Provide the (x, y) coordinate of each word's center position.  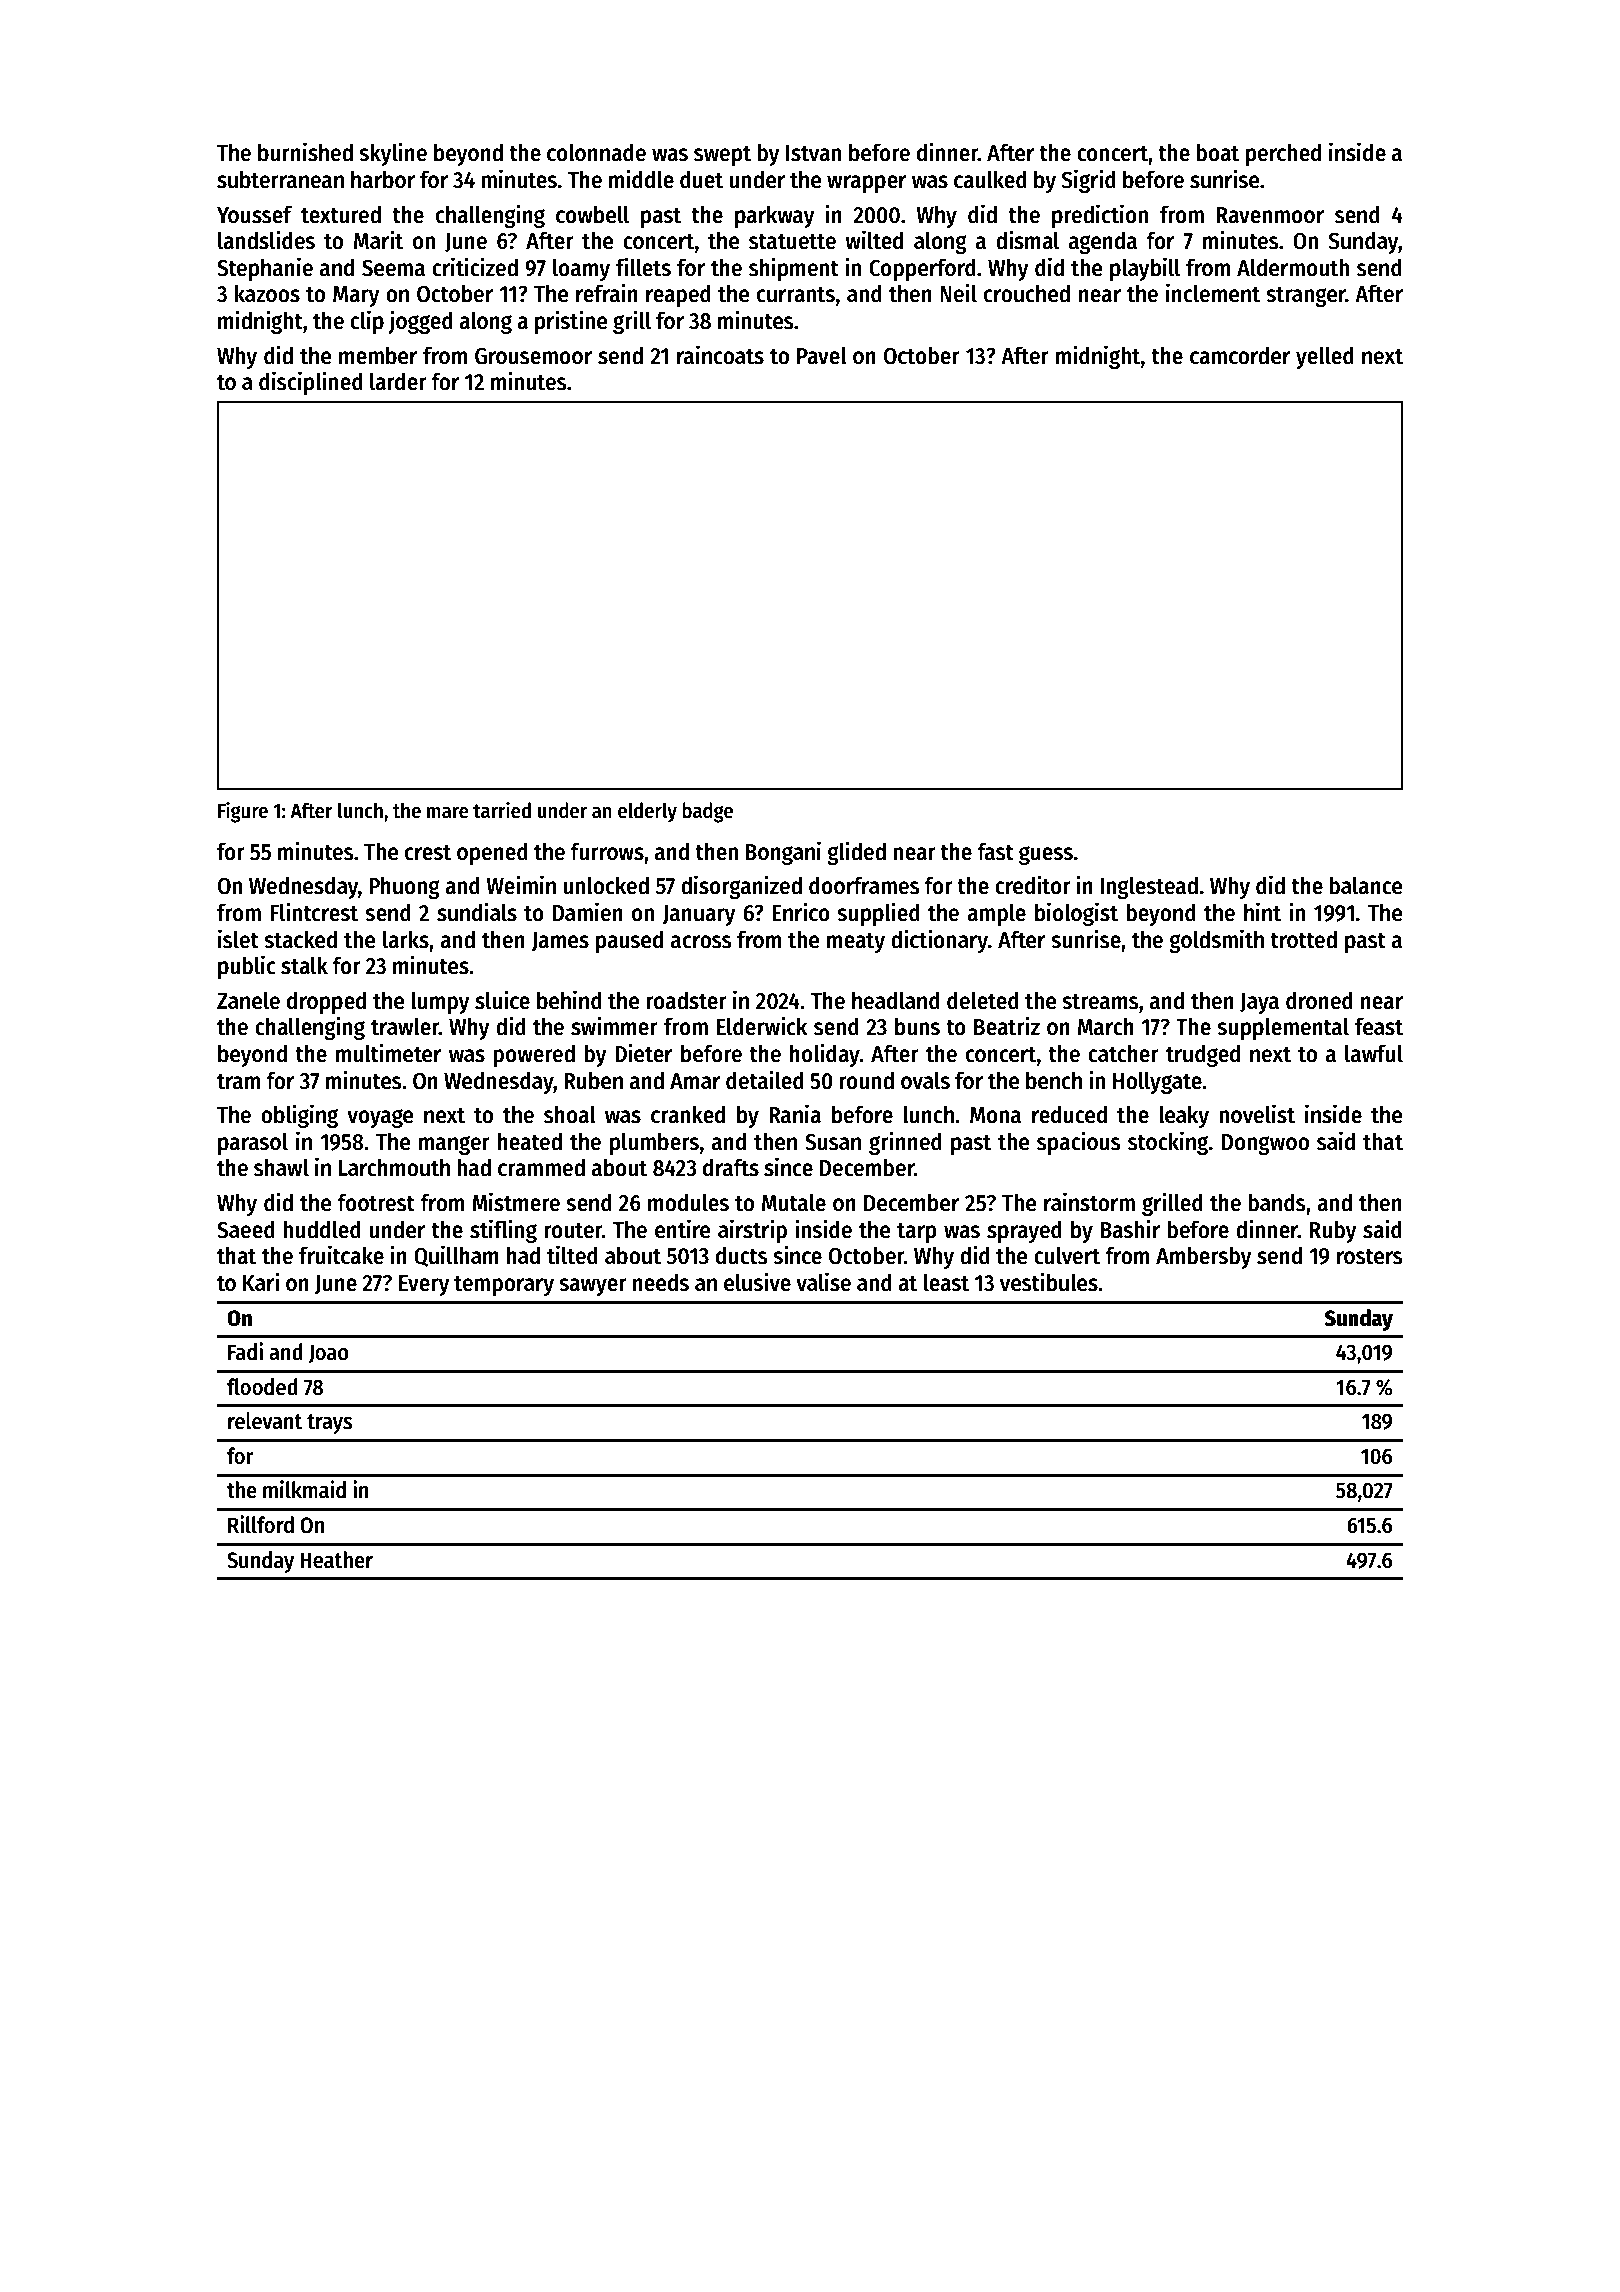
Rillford (261, 1524)
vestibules (1049, 1282)
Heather (337, 1560)
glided (856, 853)
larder (398, 381)
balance (1366, 885)
